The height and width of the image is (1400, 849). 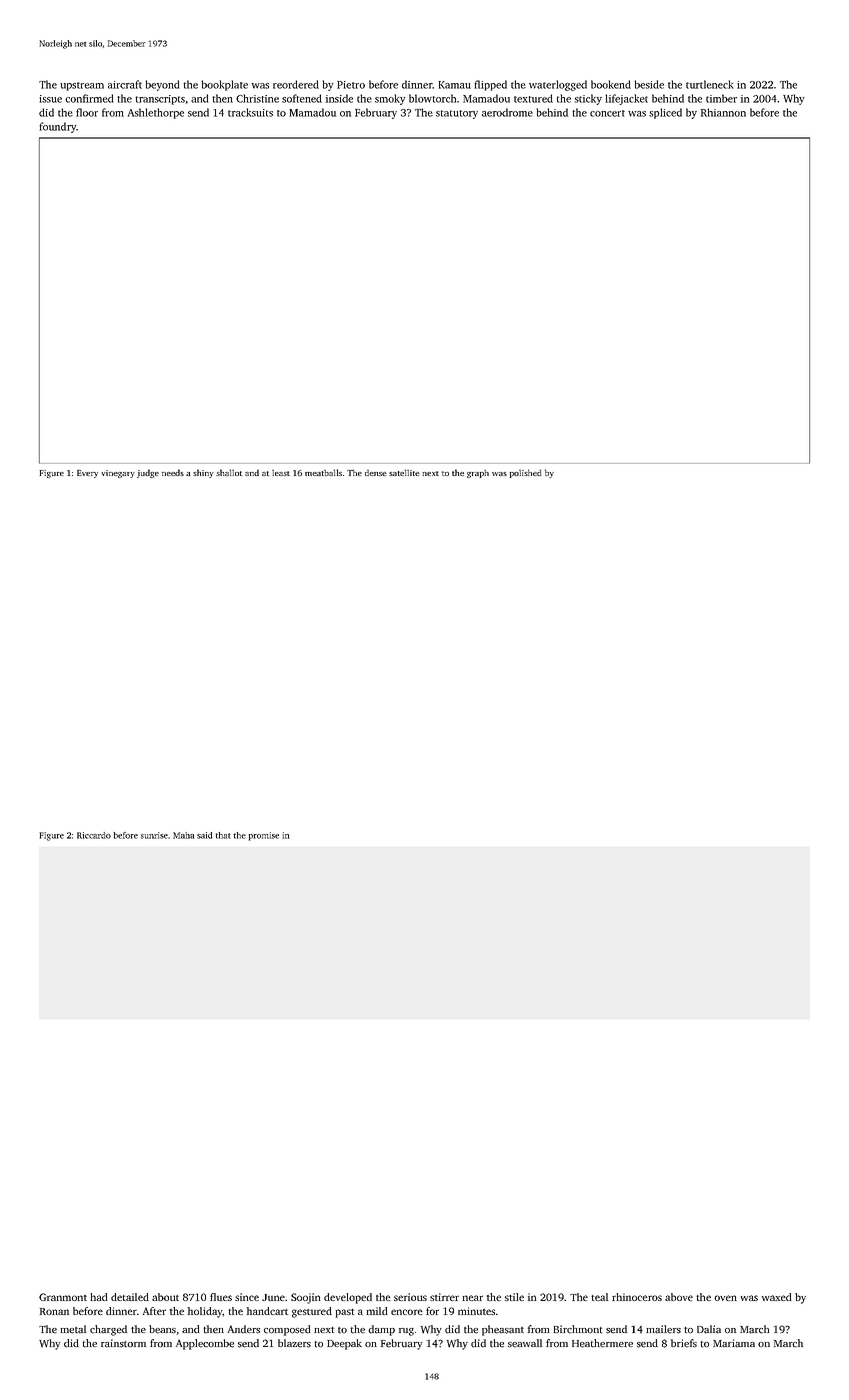 I want to click on detailed, so click(x=130, y=1297).
